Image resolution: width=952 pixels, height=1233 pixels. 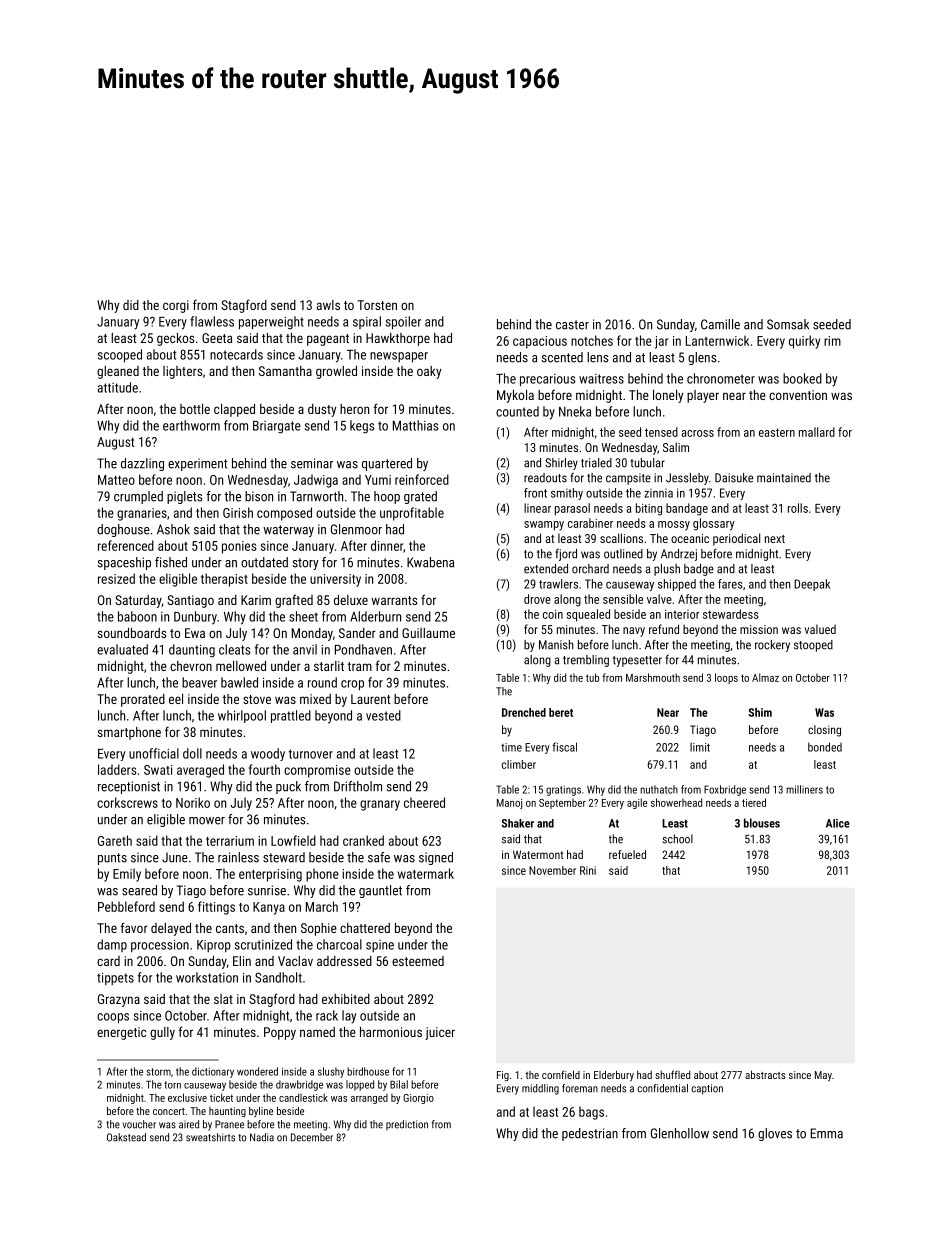 What do you see at coordinates (176, 306) in the screenshot?
I see `corgi` at bounding box center [176, 306].
